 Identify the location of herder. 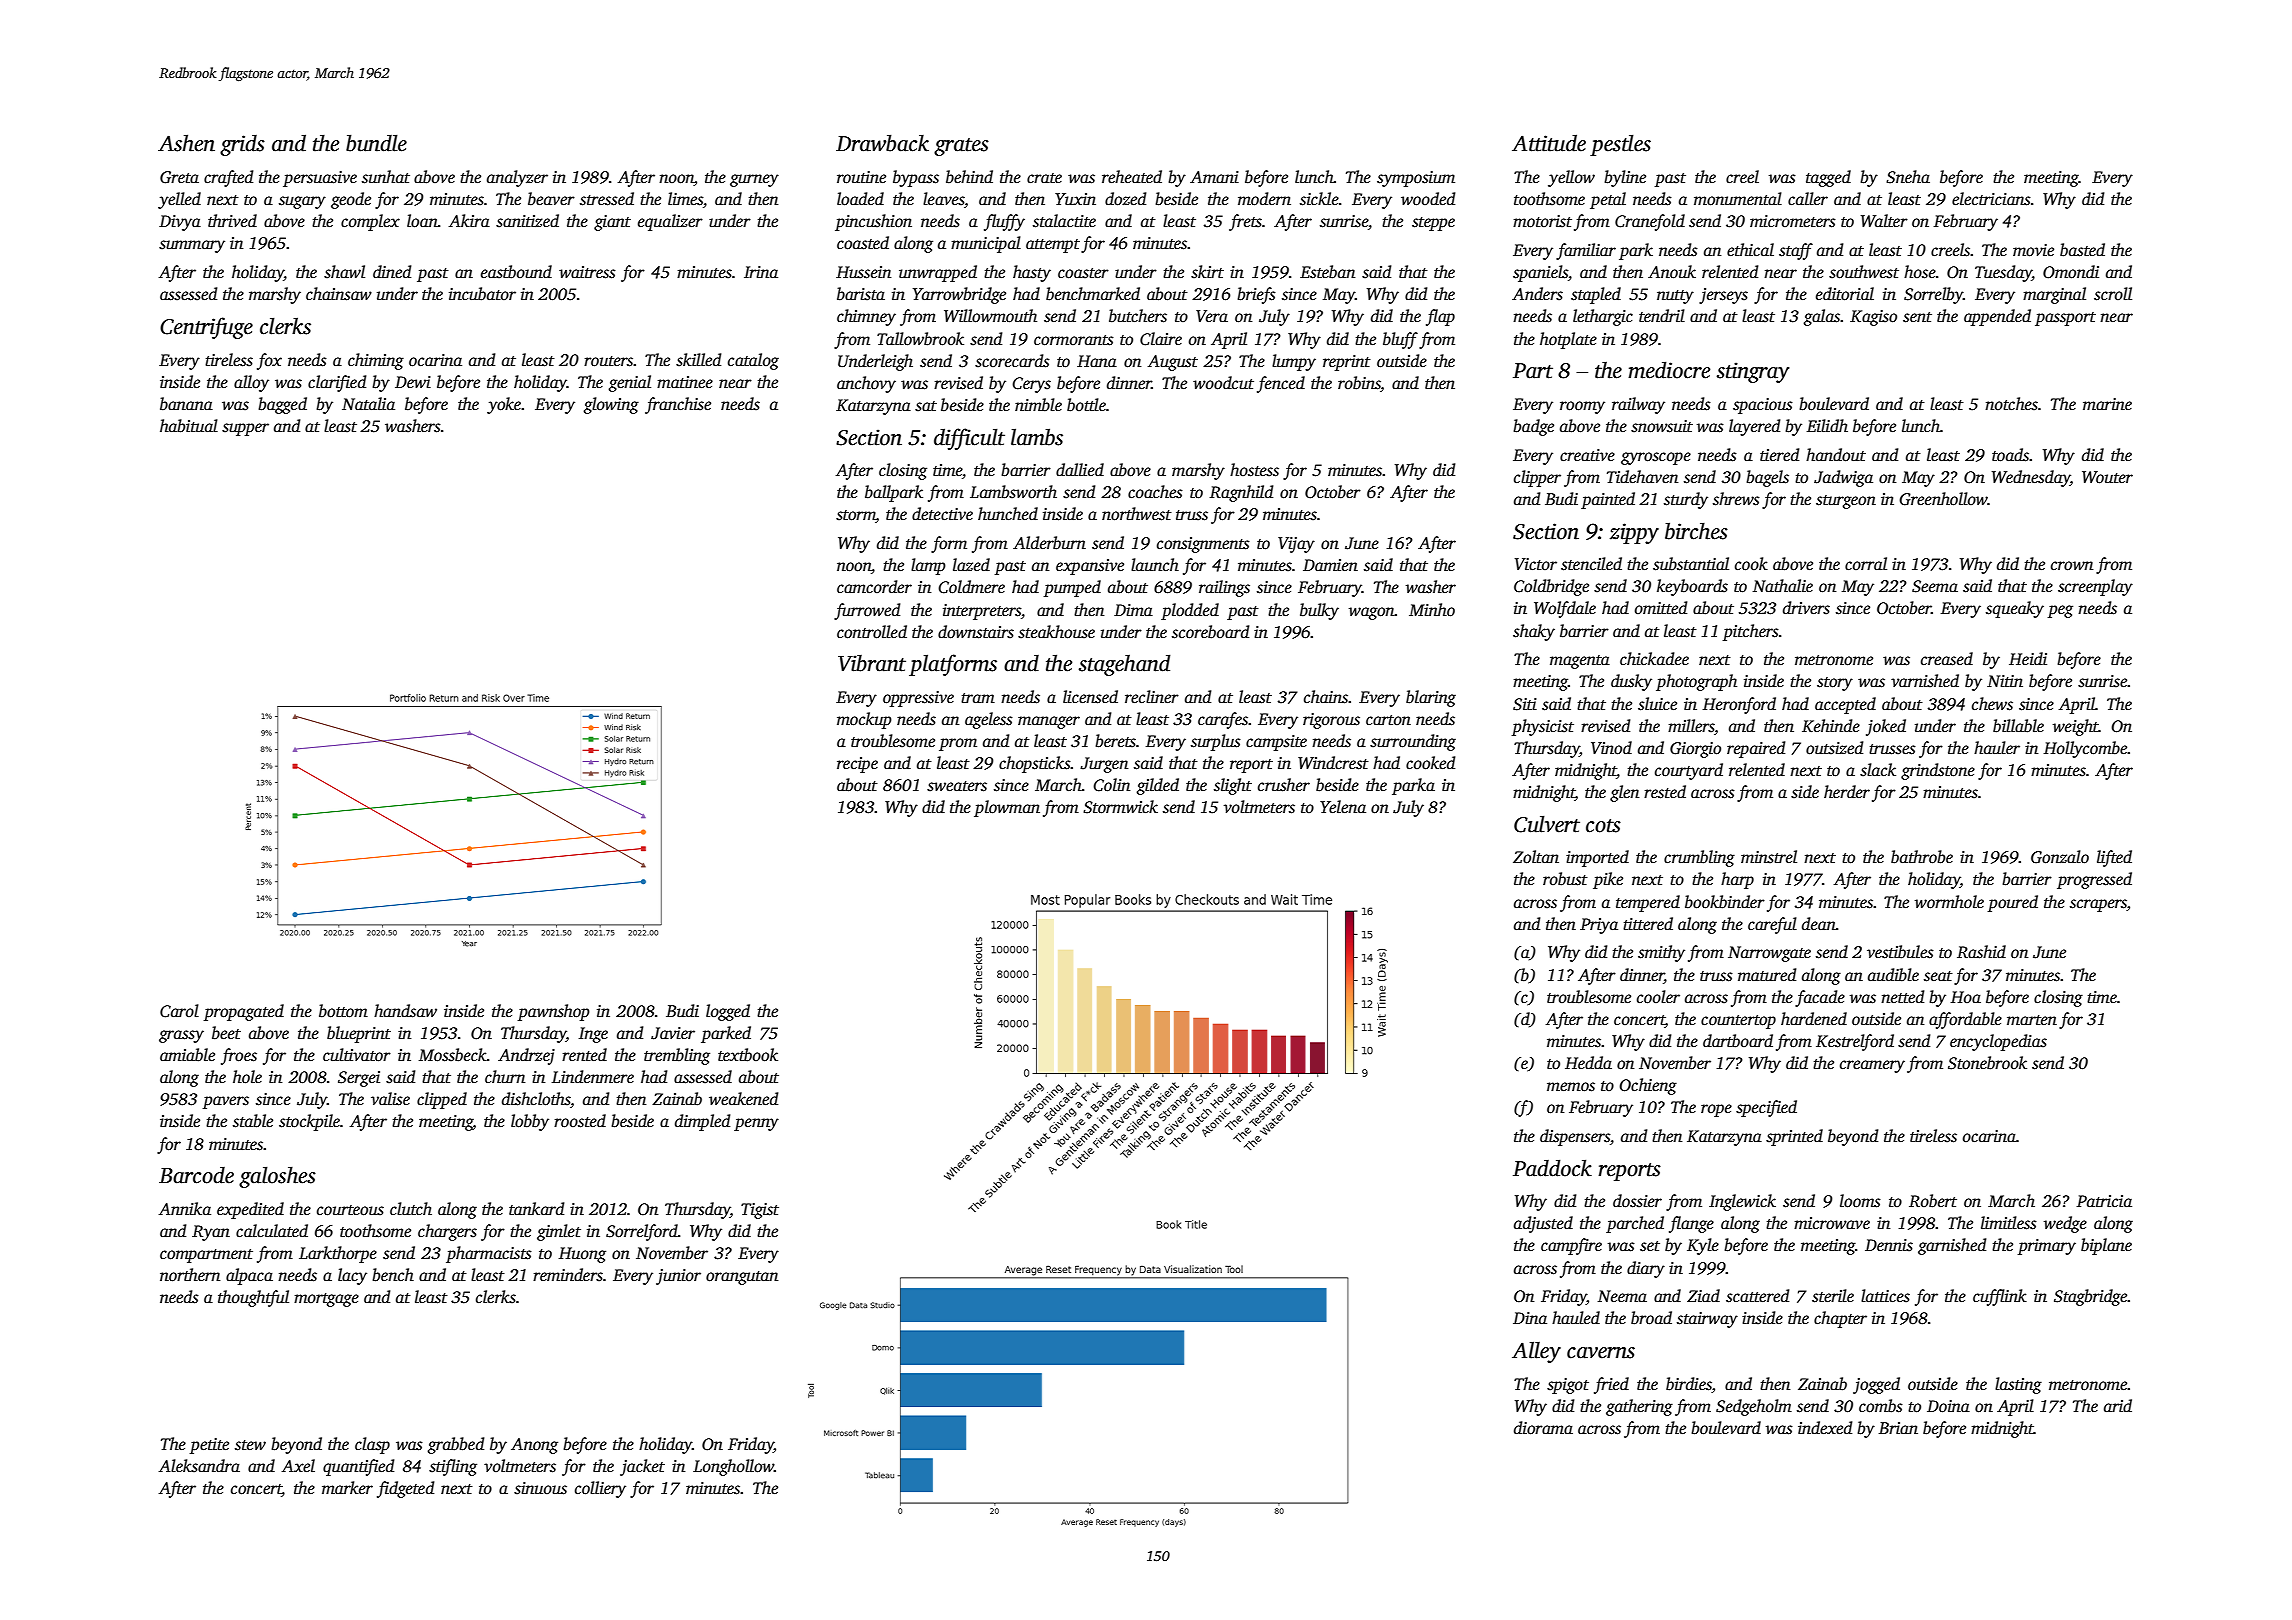
(1847, 792).
